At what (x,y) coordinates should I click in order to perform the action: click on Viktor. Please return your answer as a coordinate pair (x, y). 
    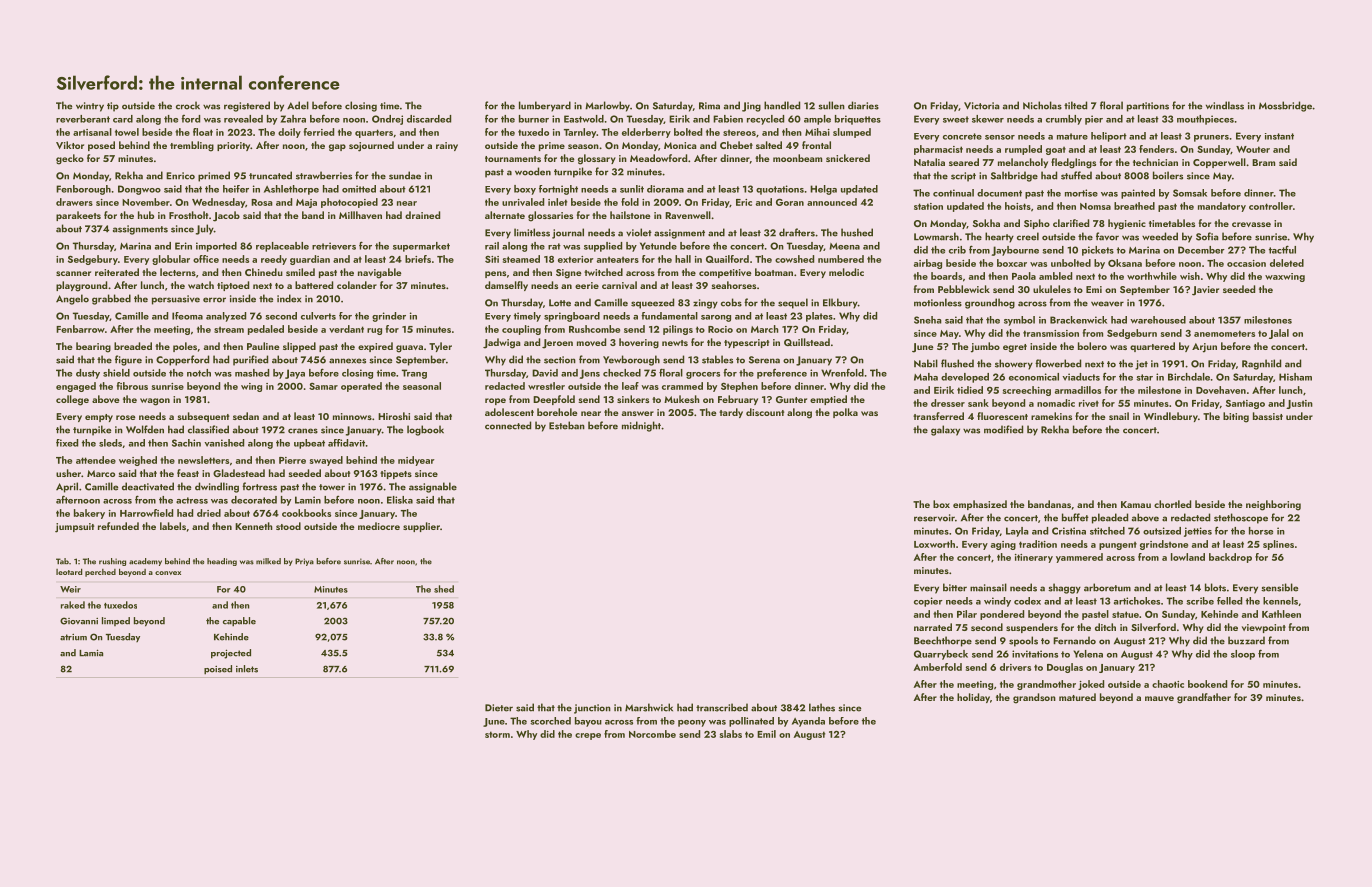
    Looking at the image, I should click on (70, 145).
